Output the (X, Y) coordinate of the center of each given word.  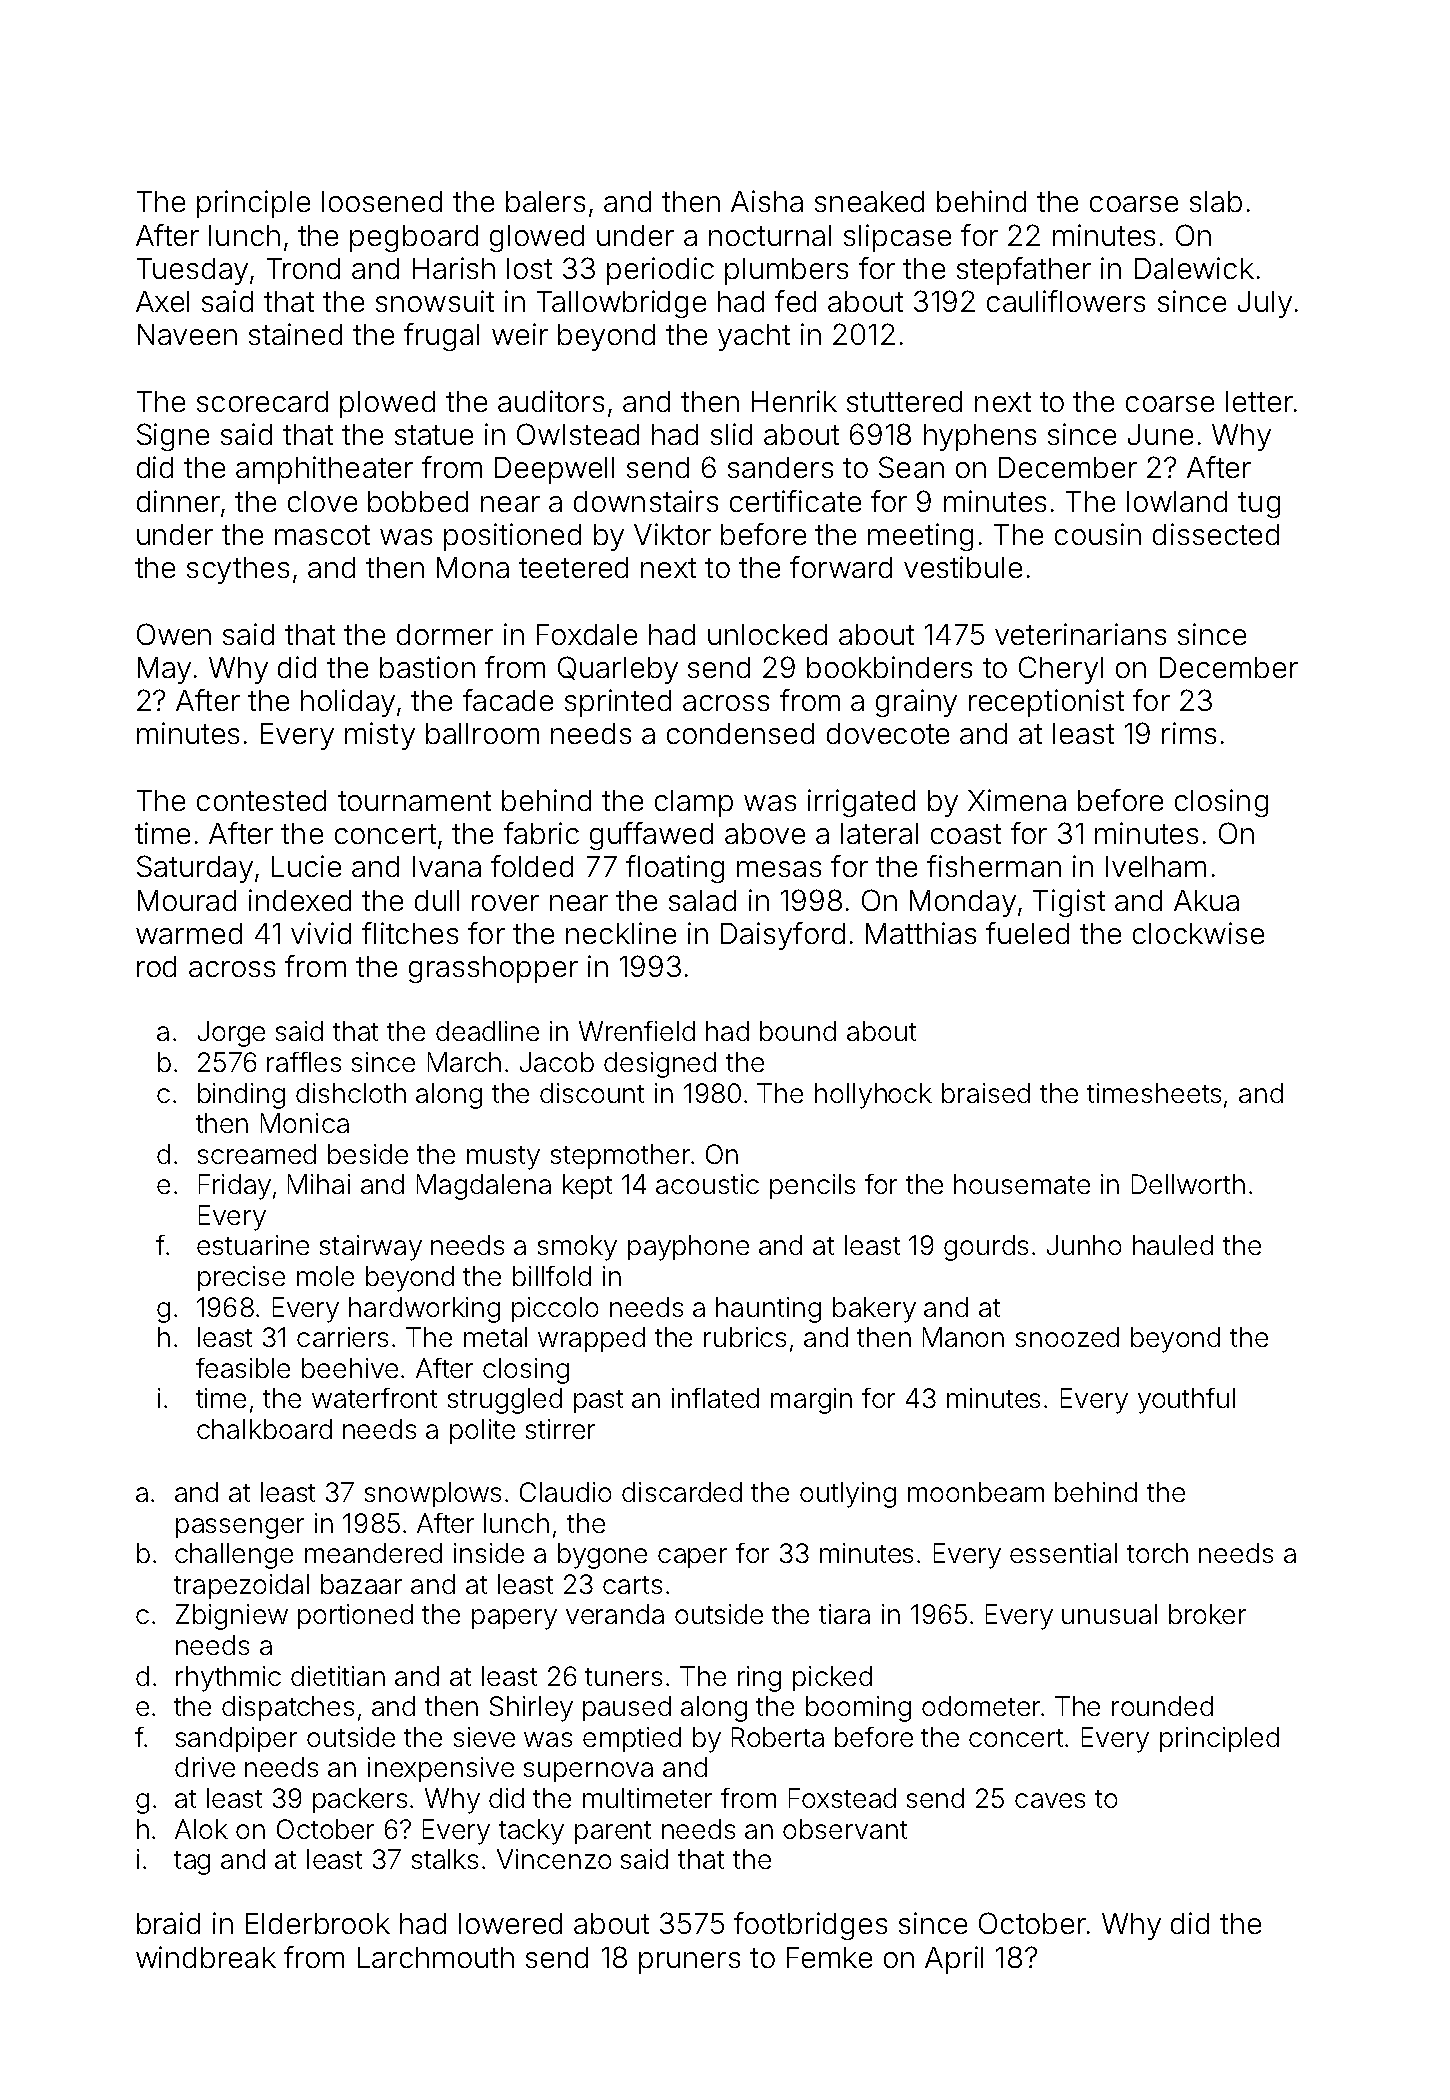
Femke (829, 1957)
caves (1050, 1800)
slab (1216, 201)
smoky (577, 1248)
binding (241, 1096)
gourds (986, 1248)
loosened (382, 201)
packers (360, 1800)
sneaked (869, 201)
